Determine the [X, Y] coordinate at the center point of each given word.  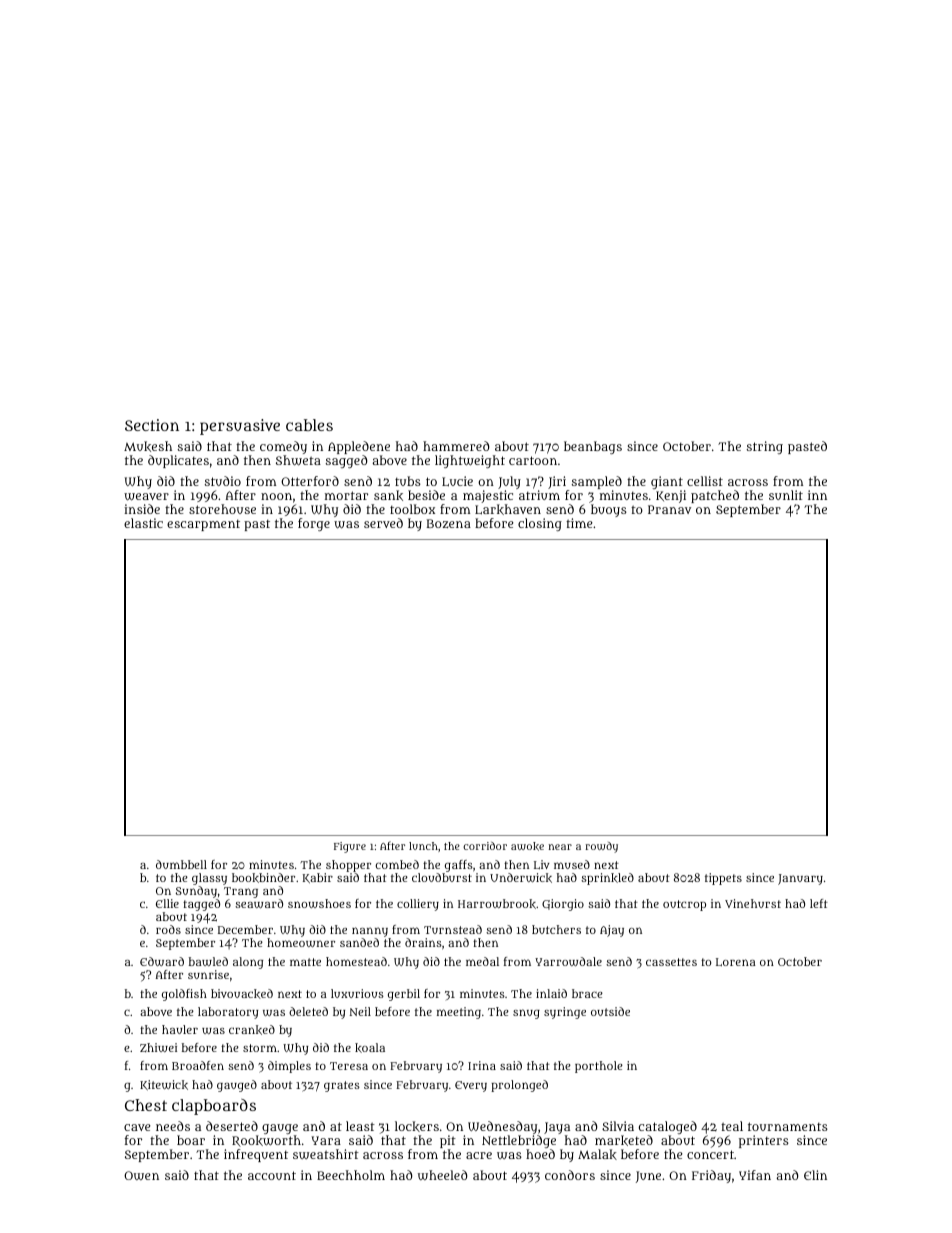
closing [540, 524]
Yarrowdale [568, 961]
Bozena [448, 523]
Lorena [736, 962]
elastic [143, 523]
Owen [141, 1175]
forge [314, 524]
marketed [624, 1140]
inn [817, 495]
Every [471, 1086]
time [579, 523]
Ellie [167, 903]
